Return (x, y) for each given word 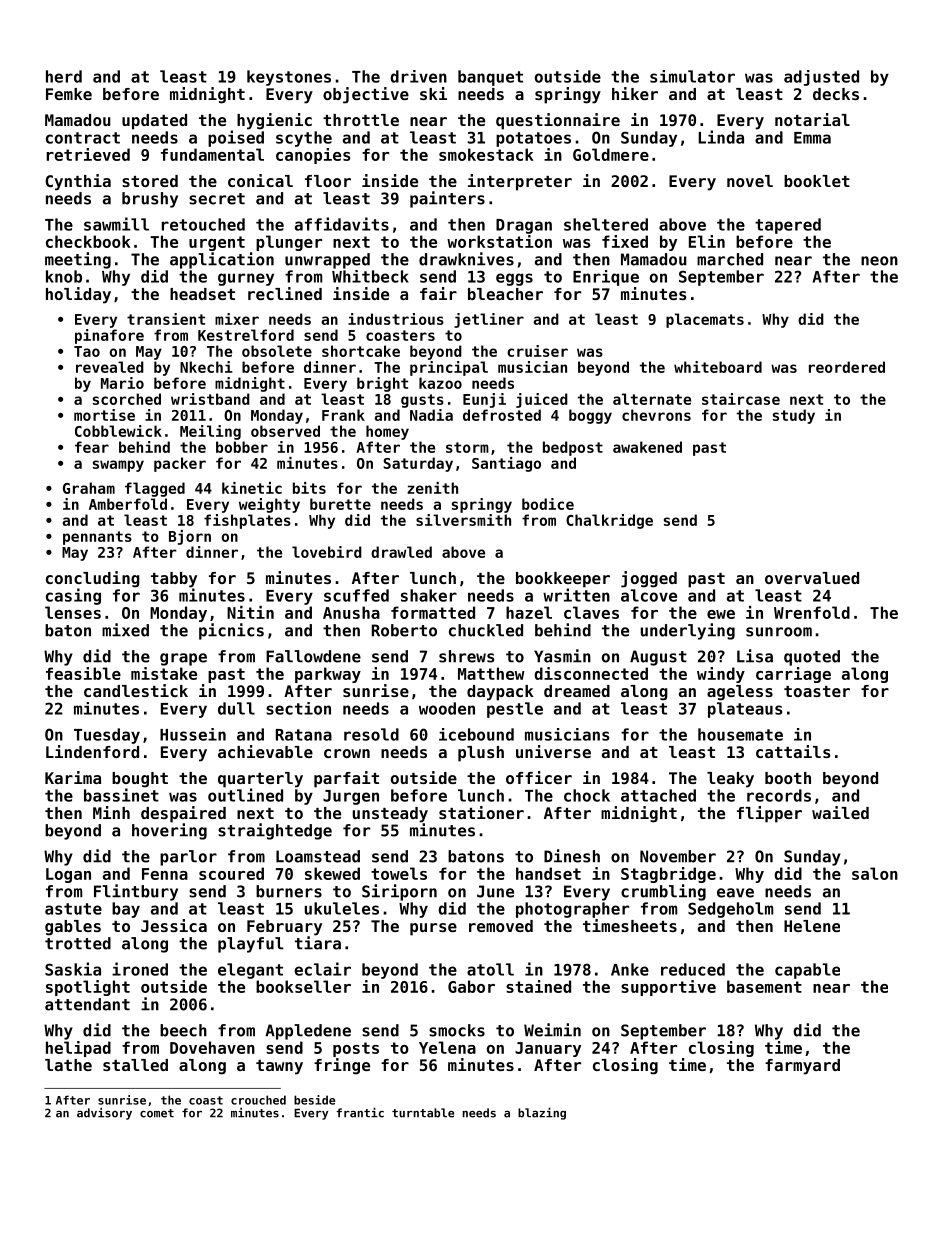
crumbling (663, 892)
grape (183, 659)
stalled (135, 1065)
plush (481, 754)
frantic (360, 1113)
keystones (289, 78)
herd (64, 76)
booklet (817, 181)
